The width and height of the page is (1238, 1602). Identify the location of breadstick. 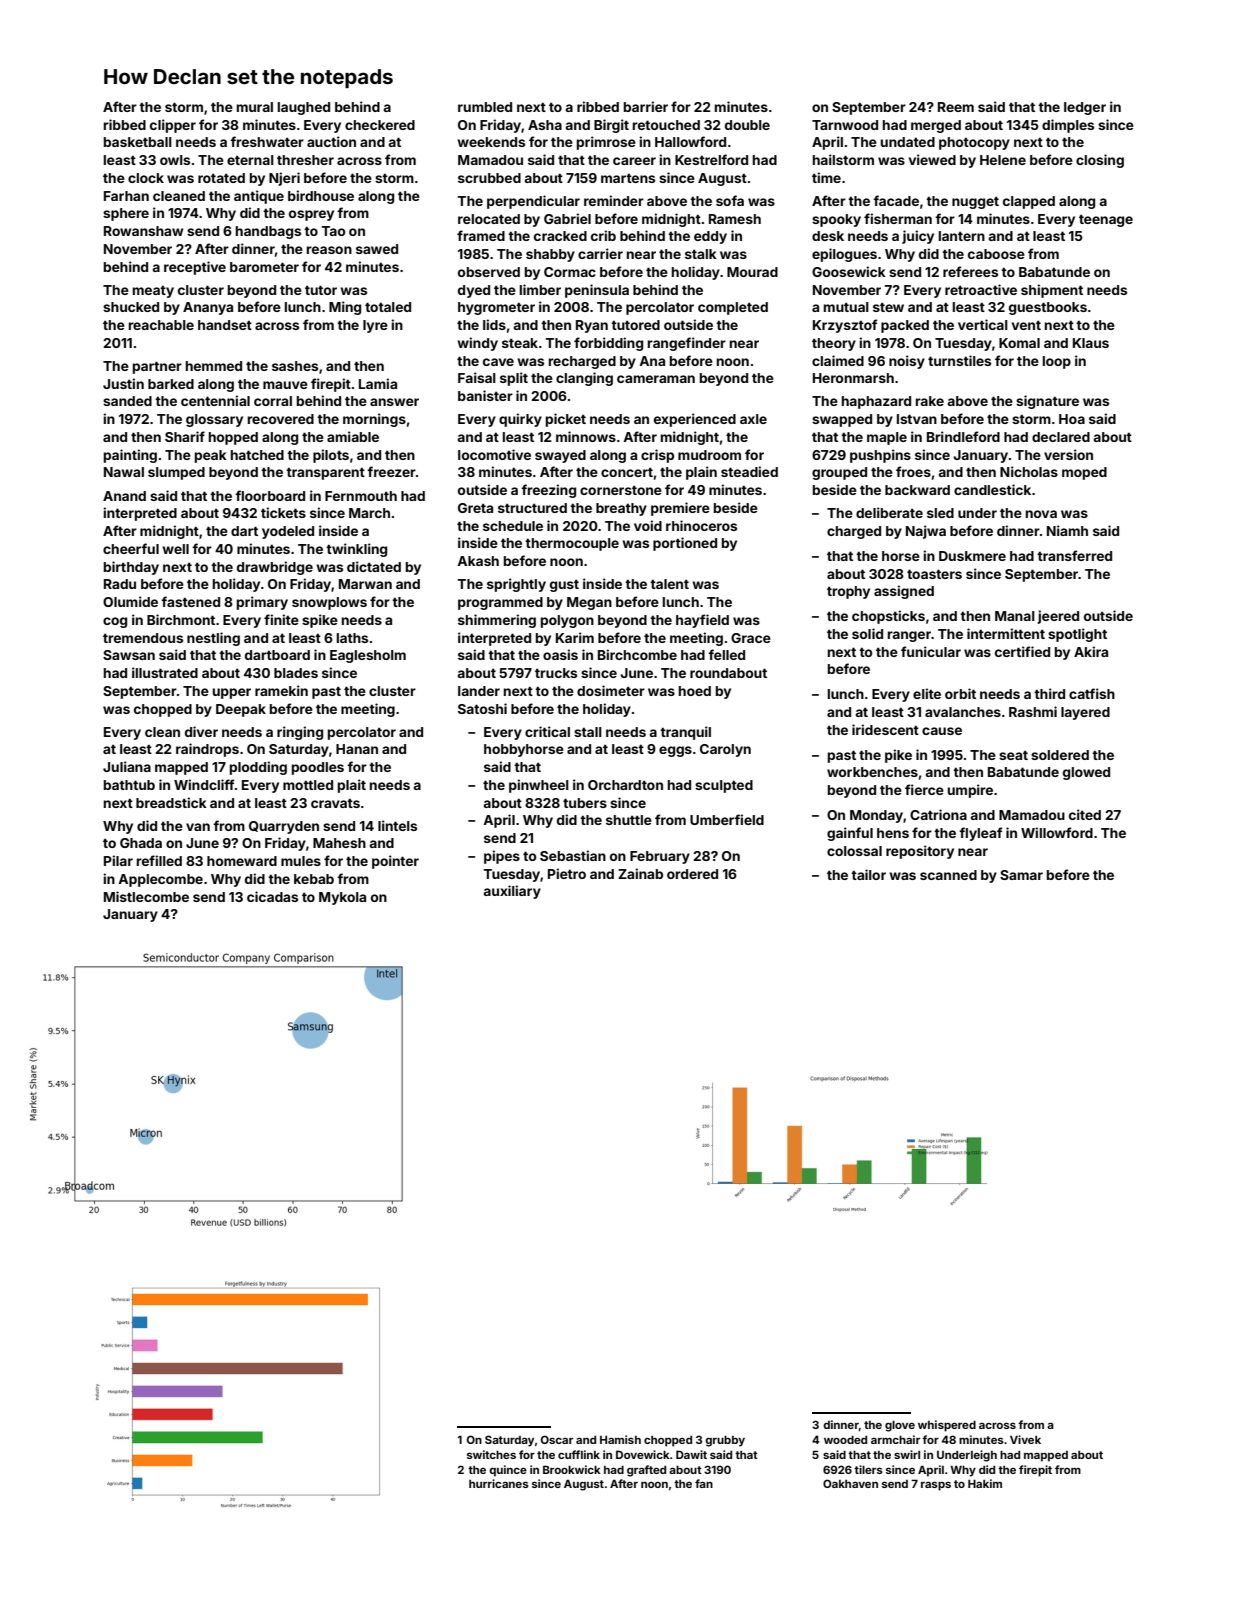
(171, 802).
